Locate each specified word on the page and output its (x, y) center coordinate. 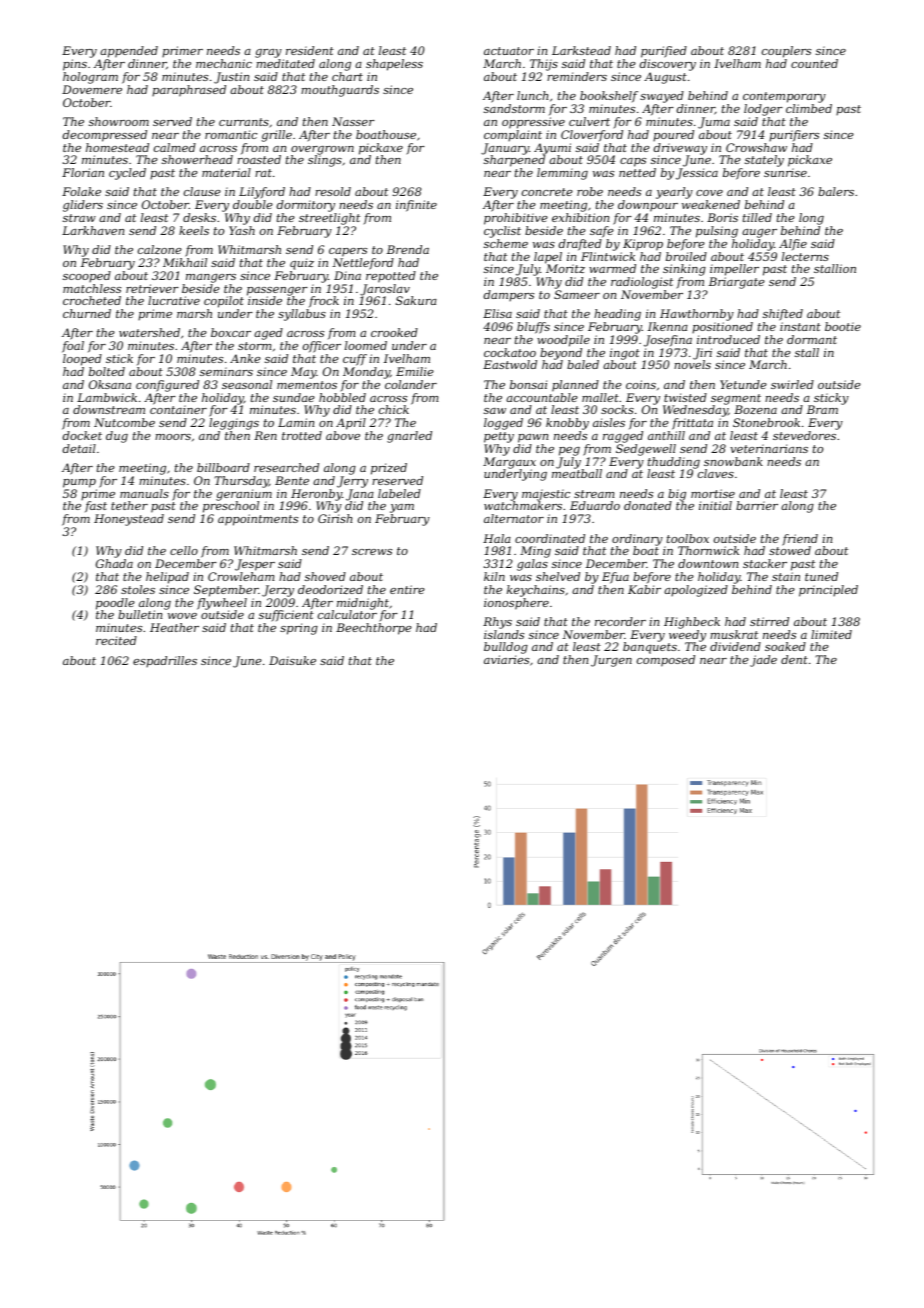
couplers (786, 52)
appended (129, 52)
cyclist (502, 232)
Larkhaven (93, 230)
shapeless (394, 65)
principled (828, 591)
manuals (144, 493)
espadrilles (165, 661)
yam (402, 508)
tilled (757, 217)
